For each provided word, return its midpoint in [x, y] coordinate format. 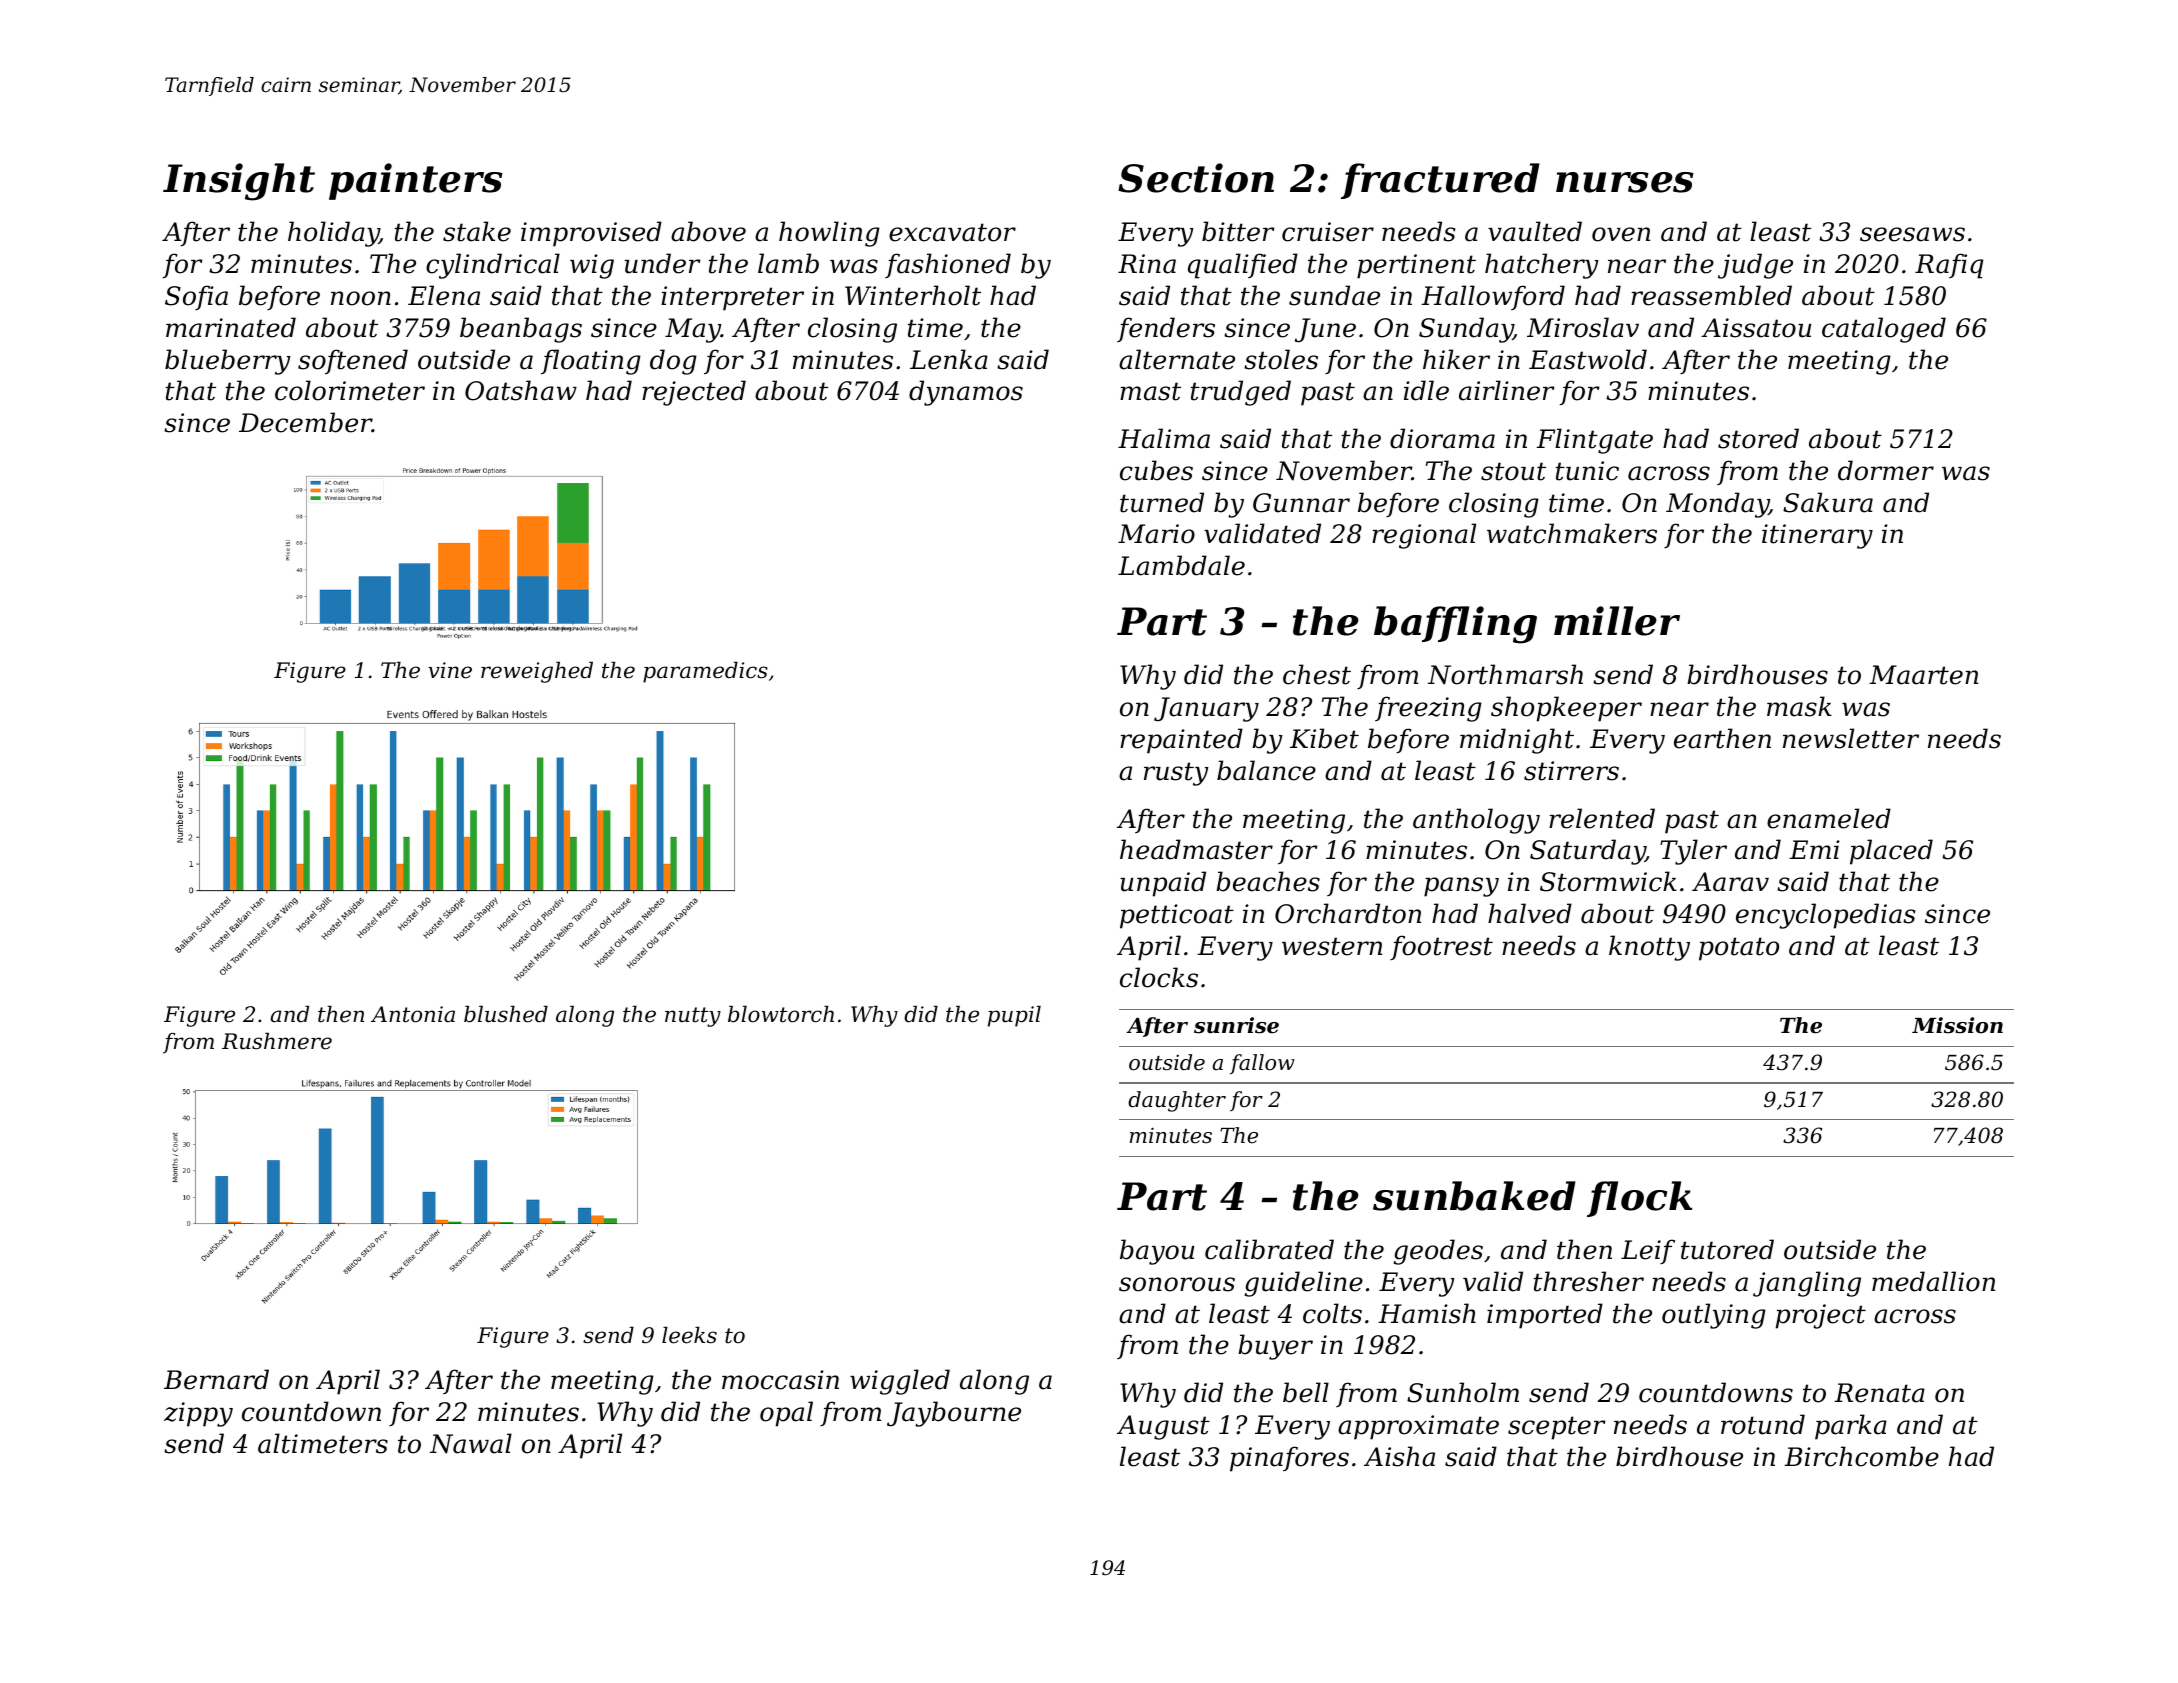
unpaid [1163, 884]
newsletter [1851, 738]
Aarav [1730, 882]
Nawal [471, 1443]
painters [416, 181]
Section [1196, 178]
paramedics [705, 672]
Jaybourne [954, 1414]
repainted [1181, 741]
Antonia [413, 1014]
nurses [1625, 182]
